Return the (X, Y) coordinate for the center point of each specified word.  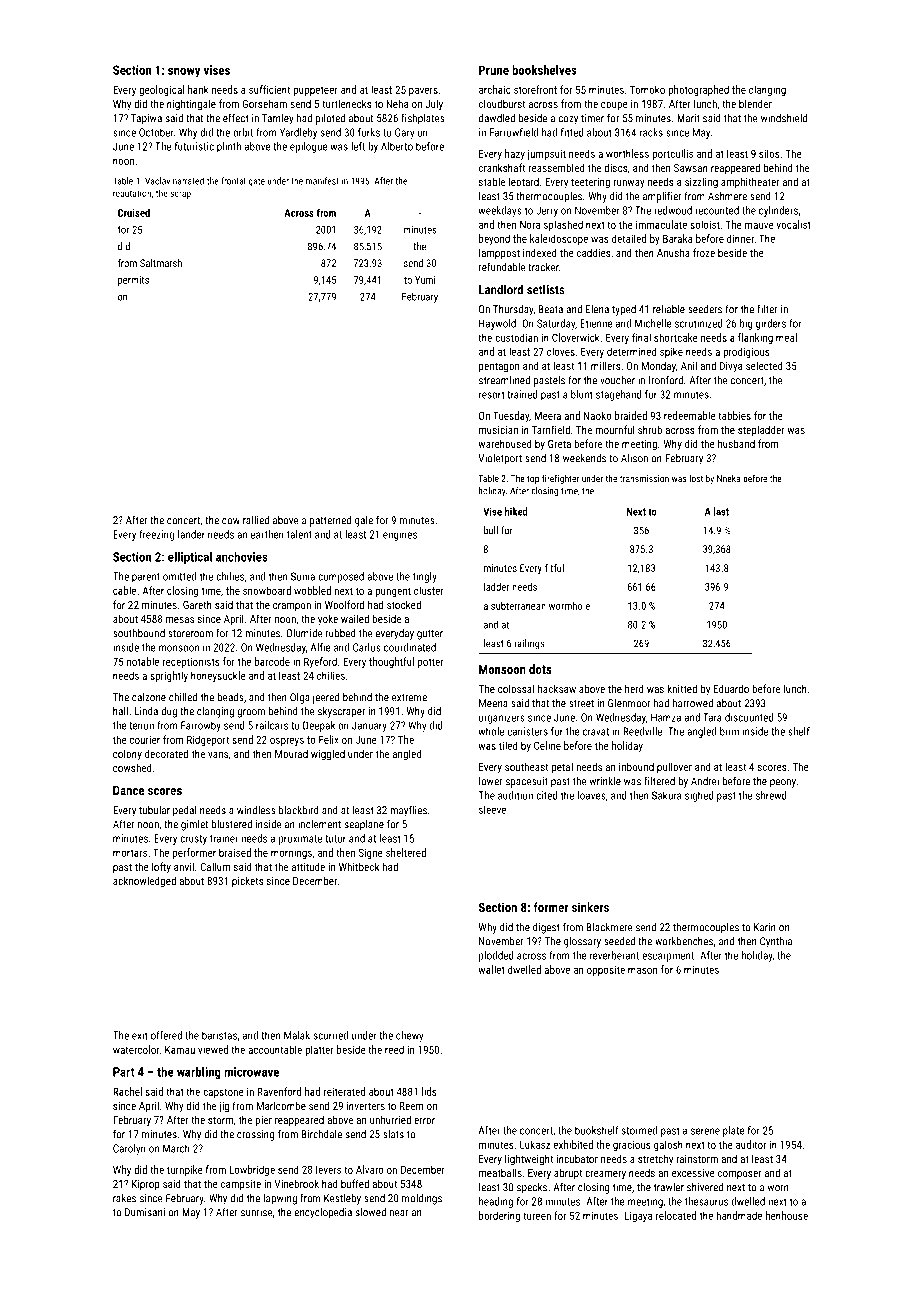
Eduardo (731, 688)
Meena (493, 703)
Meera (548, 415)
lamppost (499, 254)
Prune (494, 70)
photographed (698, 90)
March (176, 1148)
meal (786, 337)
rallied (256, 520)
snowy (184, 73)
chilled (183, 697)
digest (546, 928)
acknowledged (144, 882)
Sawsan (691, 168)
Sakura (666, 795)
